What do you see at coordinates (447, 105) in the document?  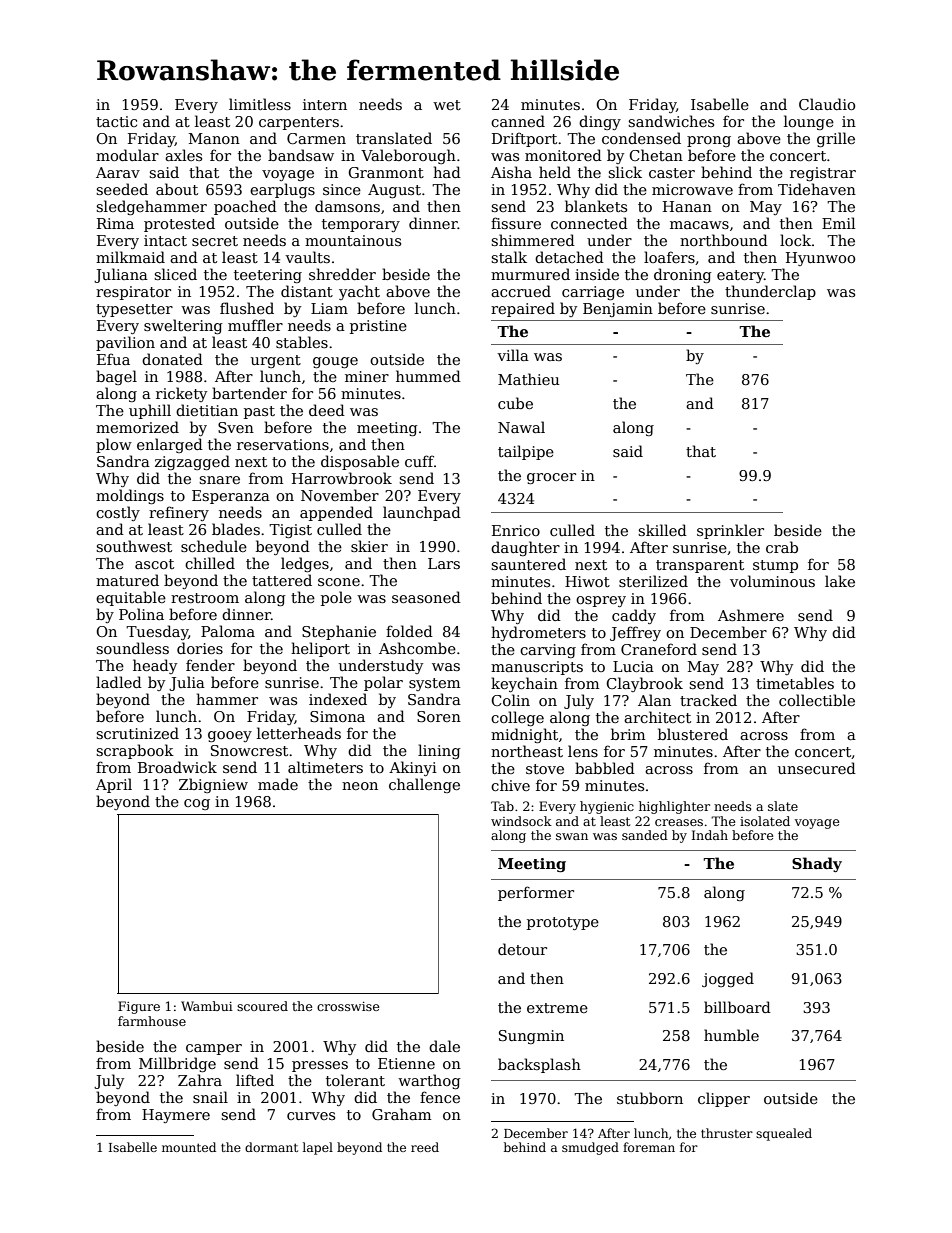 I see `wet` at bounding box center [447, 105].
